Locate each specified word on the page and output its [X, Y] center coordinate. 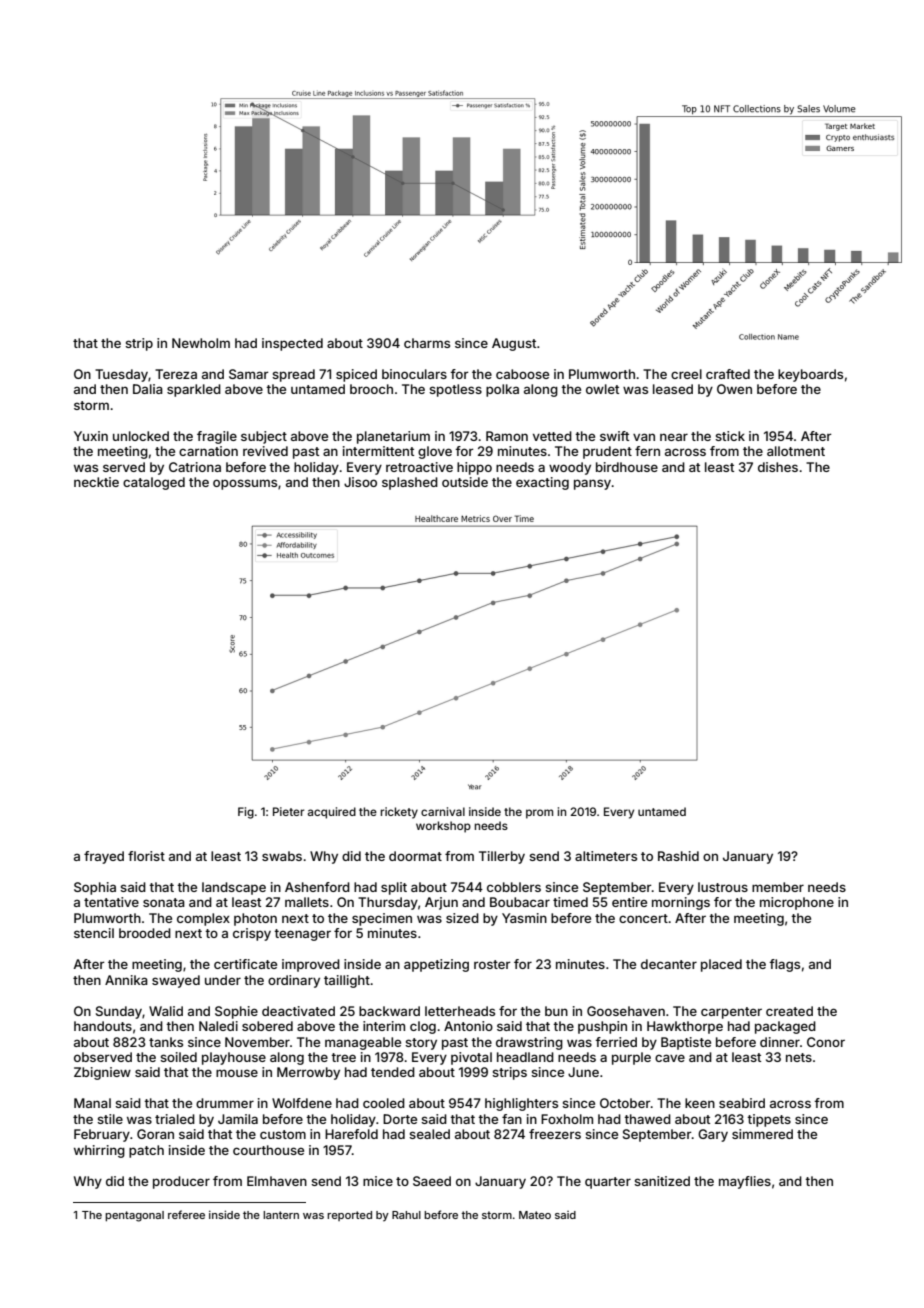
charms [427, 343]
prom [539, 814]
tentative [111, 902]
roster [492, 964]
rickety [399, 813]
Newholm [201, 343]
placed [721, 965]
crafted [728, 374]
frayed [104, 857]
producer [181, 1182]
